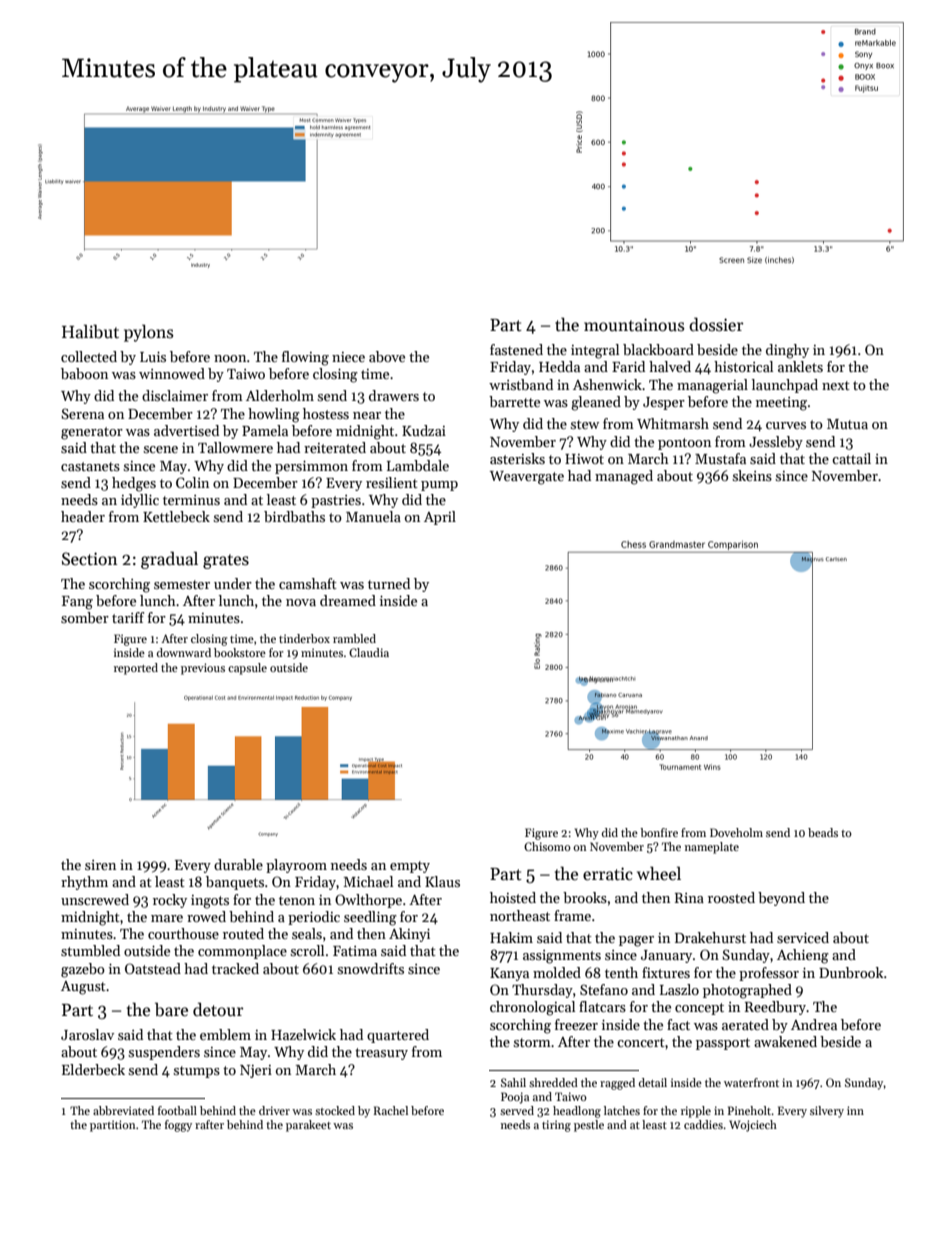 This screenshot has height=1233, width=952. I want to click on foggy, so click(178, 1126).
